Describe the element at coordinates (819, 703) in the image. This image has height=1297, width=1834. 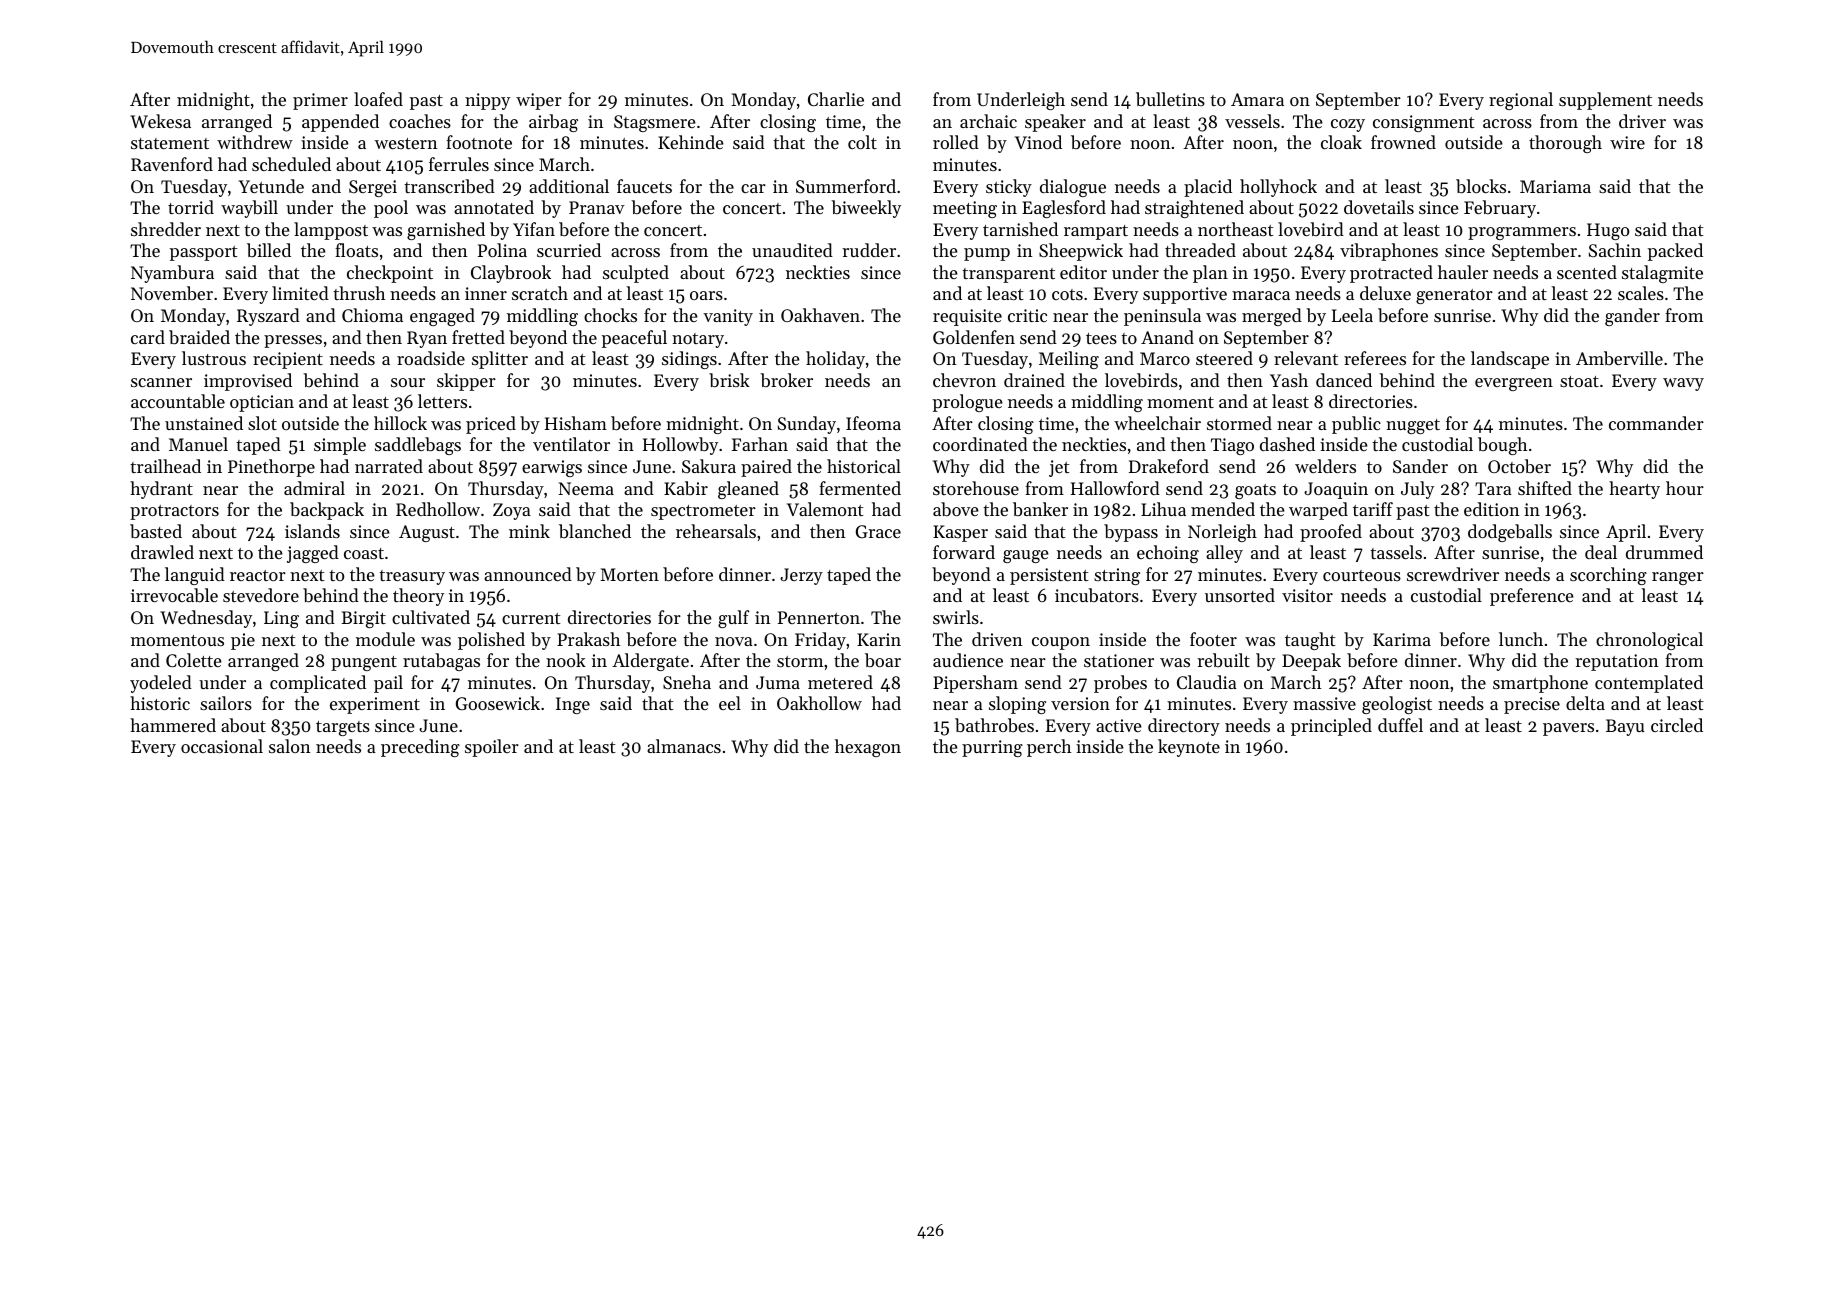
I see `Oakhollow` at that location.
